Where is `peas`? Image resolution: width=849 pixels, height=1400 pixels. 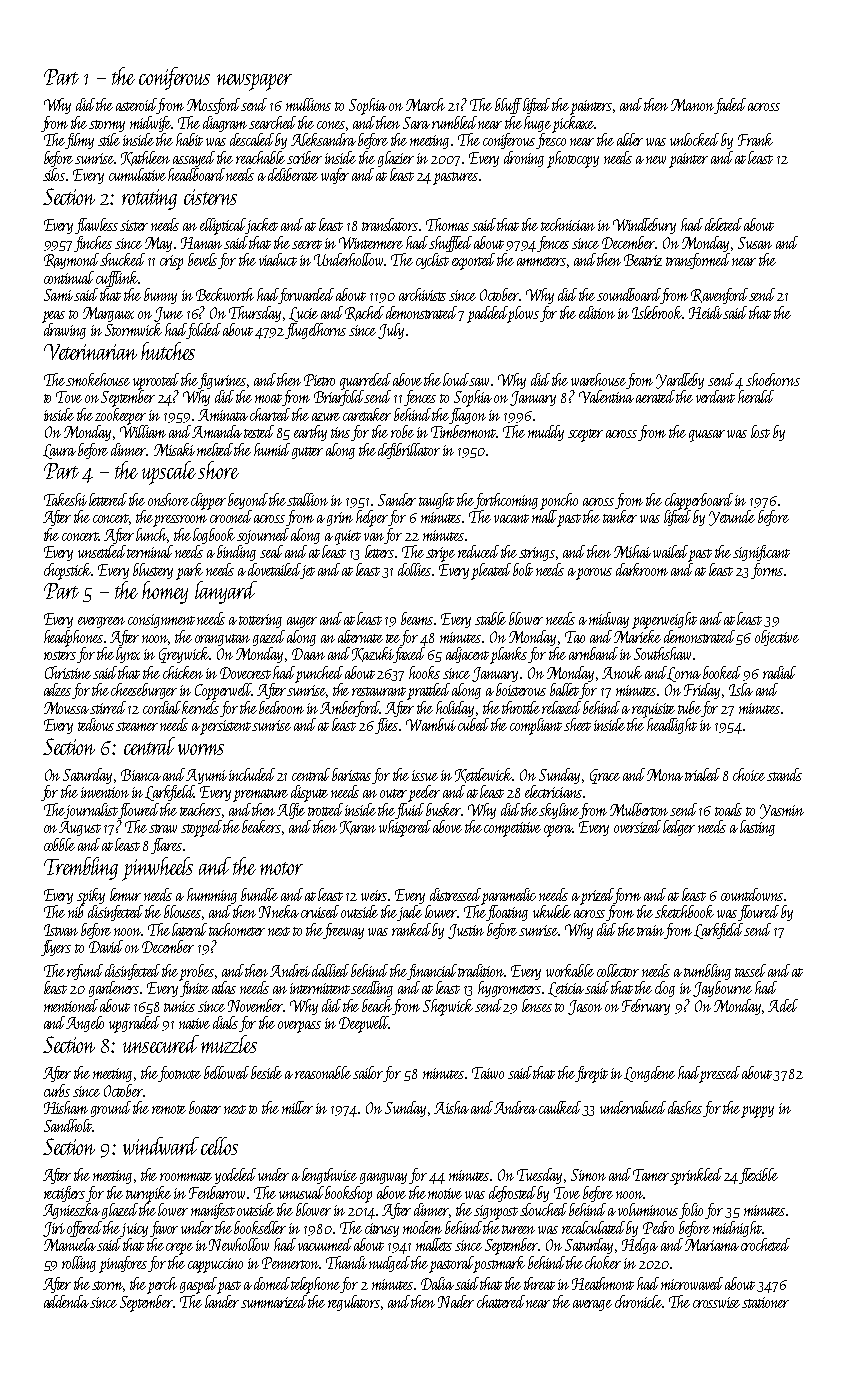
peas is located at coordinates (53, 317).
